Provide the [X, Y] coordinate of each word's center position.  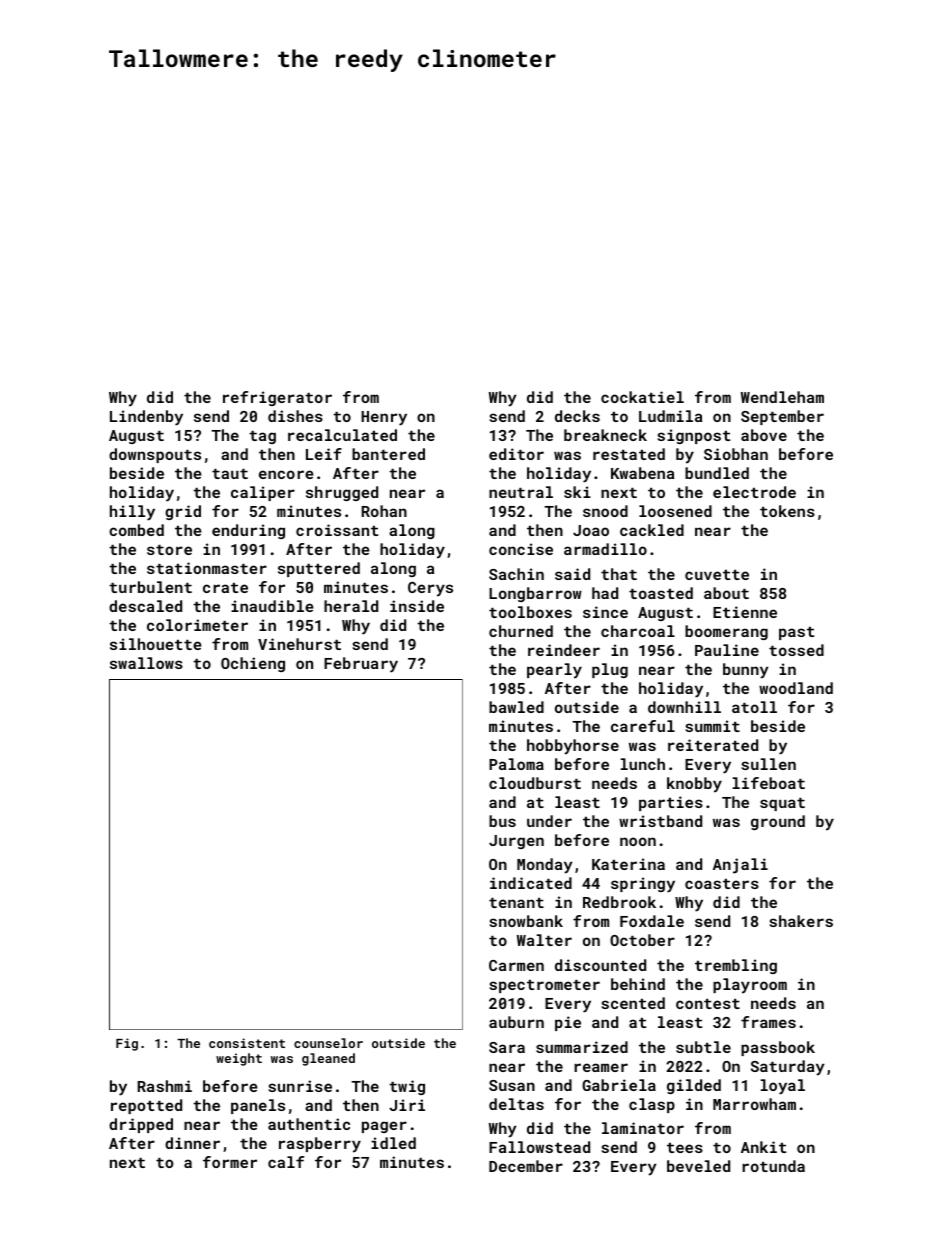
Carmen [516, 965]
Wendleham [782, 397]
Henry [384, 418]
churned [521, 631]
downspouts [155, 455]
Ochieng [253, 664]
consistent [247, 1043]
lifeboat [769, 783]
